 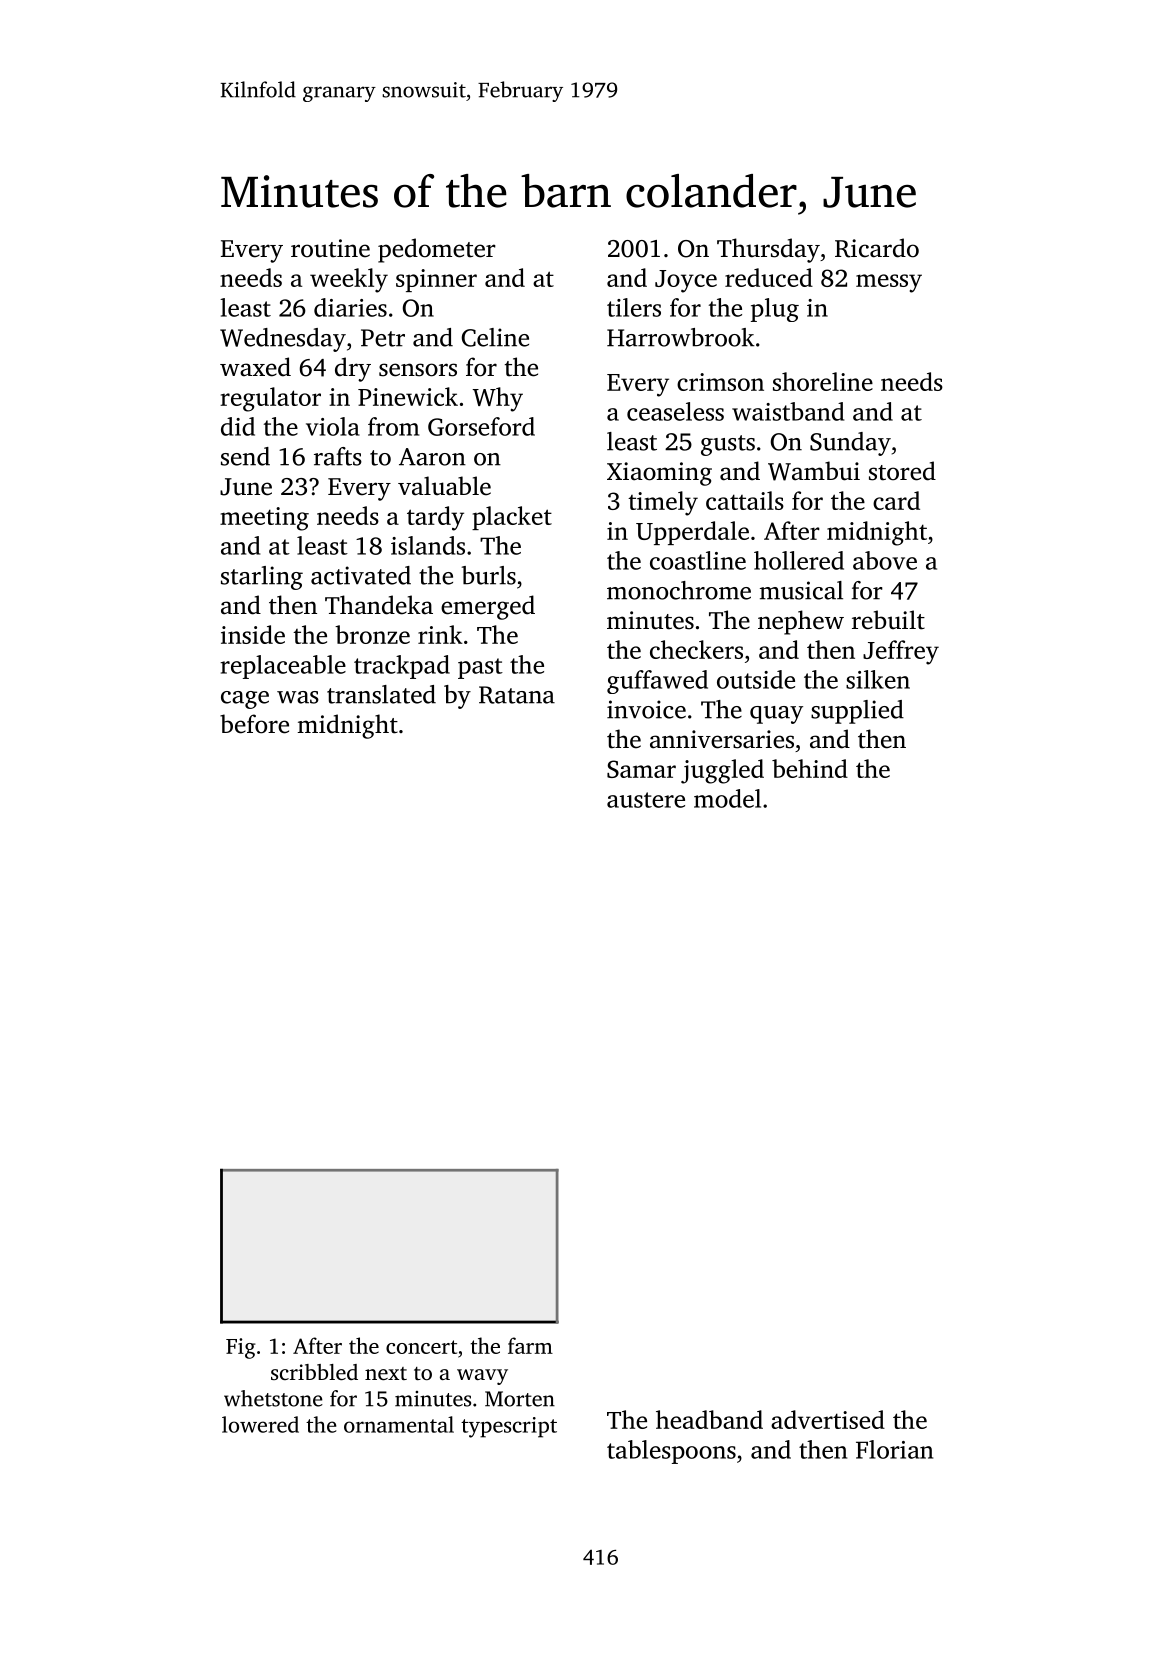 What do you see at coordinates (646, 800) in the page?
I see `austere` at bounding box center [646, 800].
